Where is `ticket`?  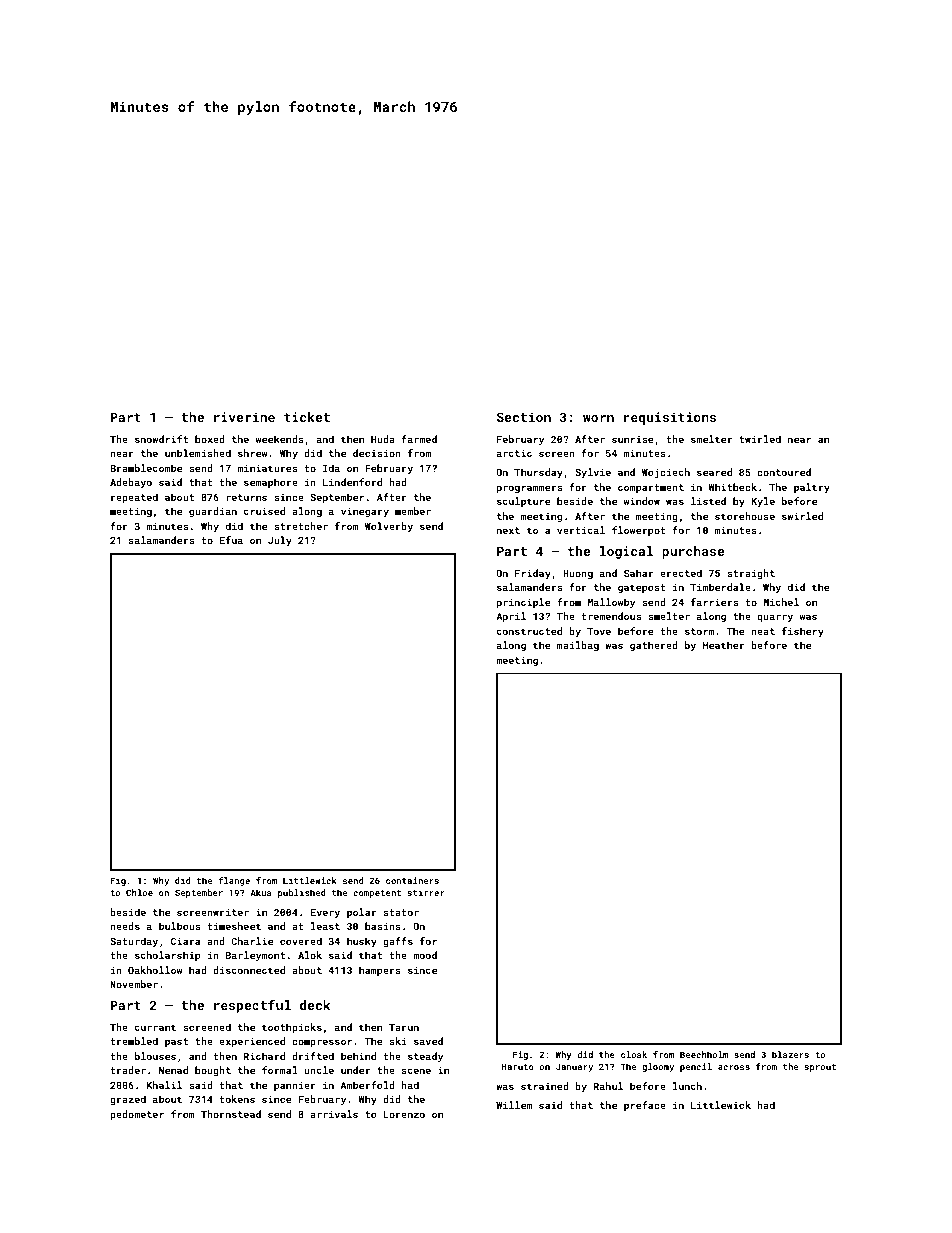 ticket is located at coordinates (307, 417).
